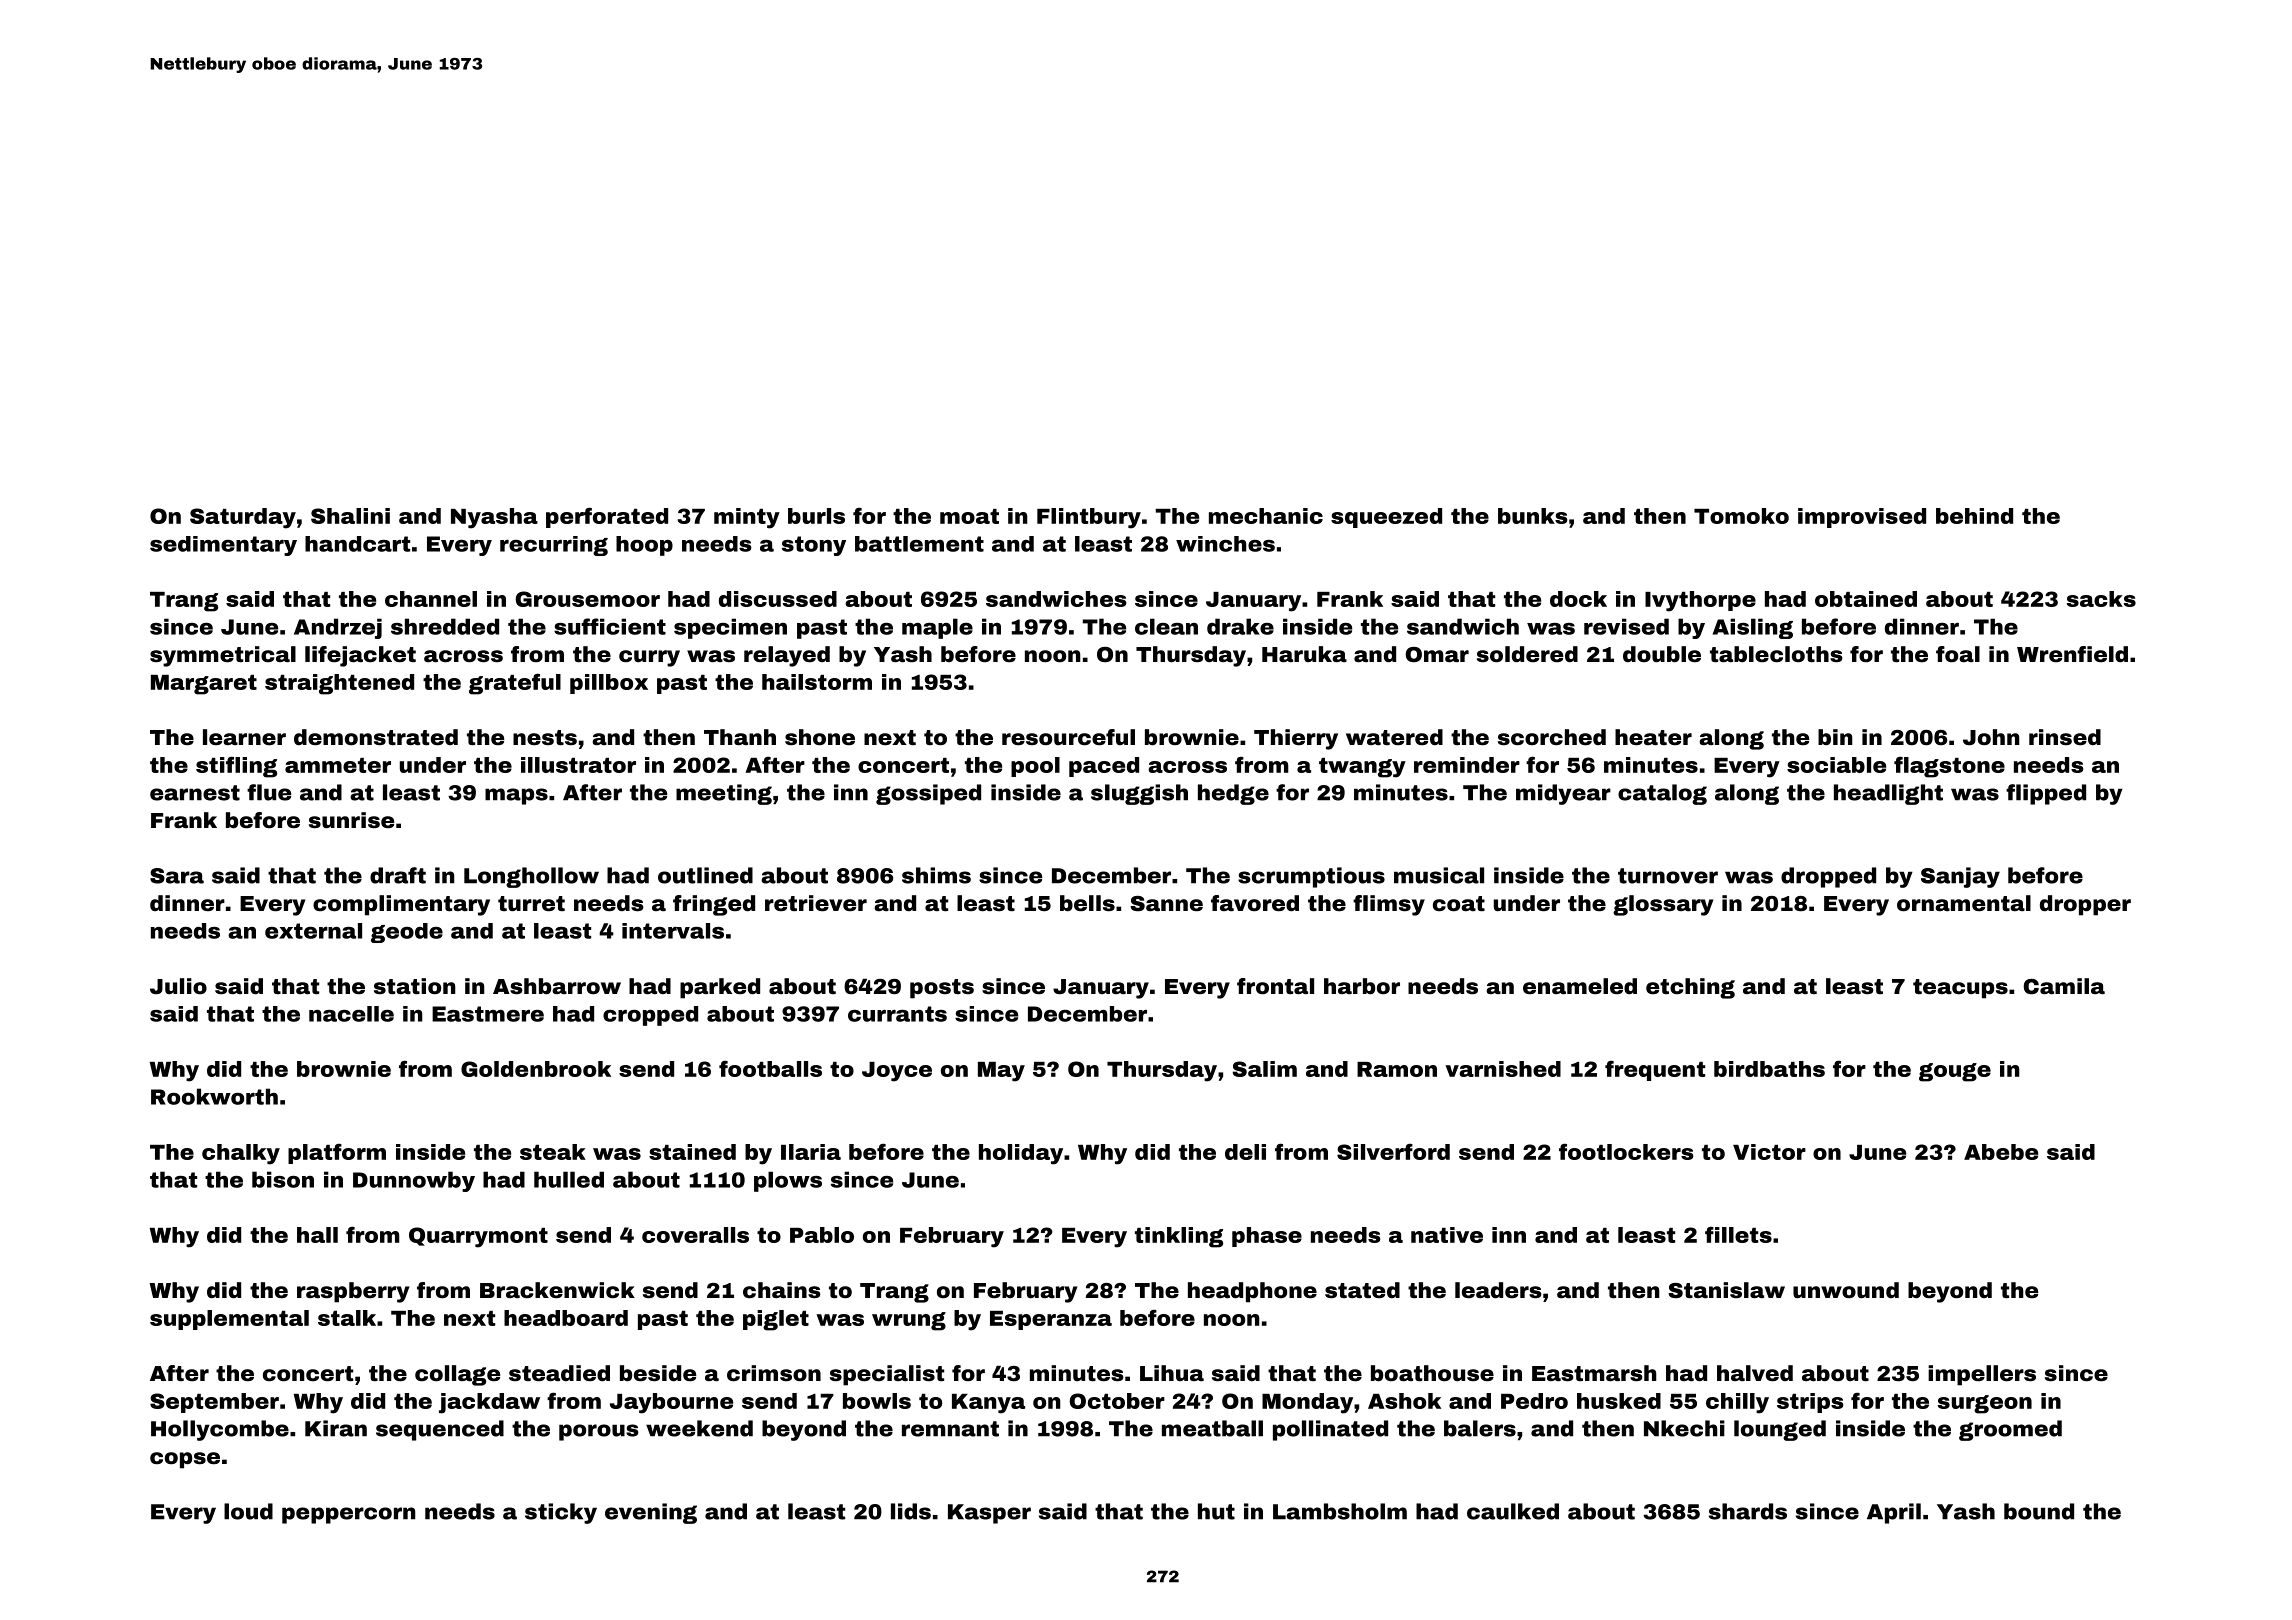 This screenshot has height=1620, width=2292. I want to click on Ashbarrow, so click(557, 986).
